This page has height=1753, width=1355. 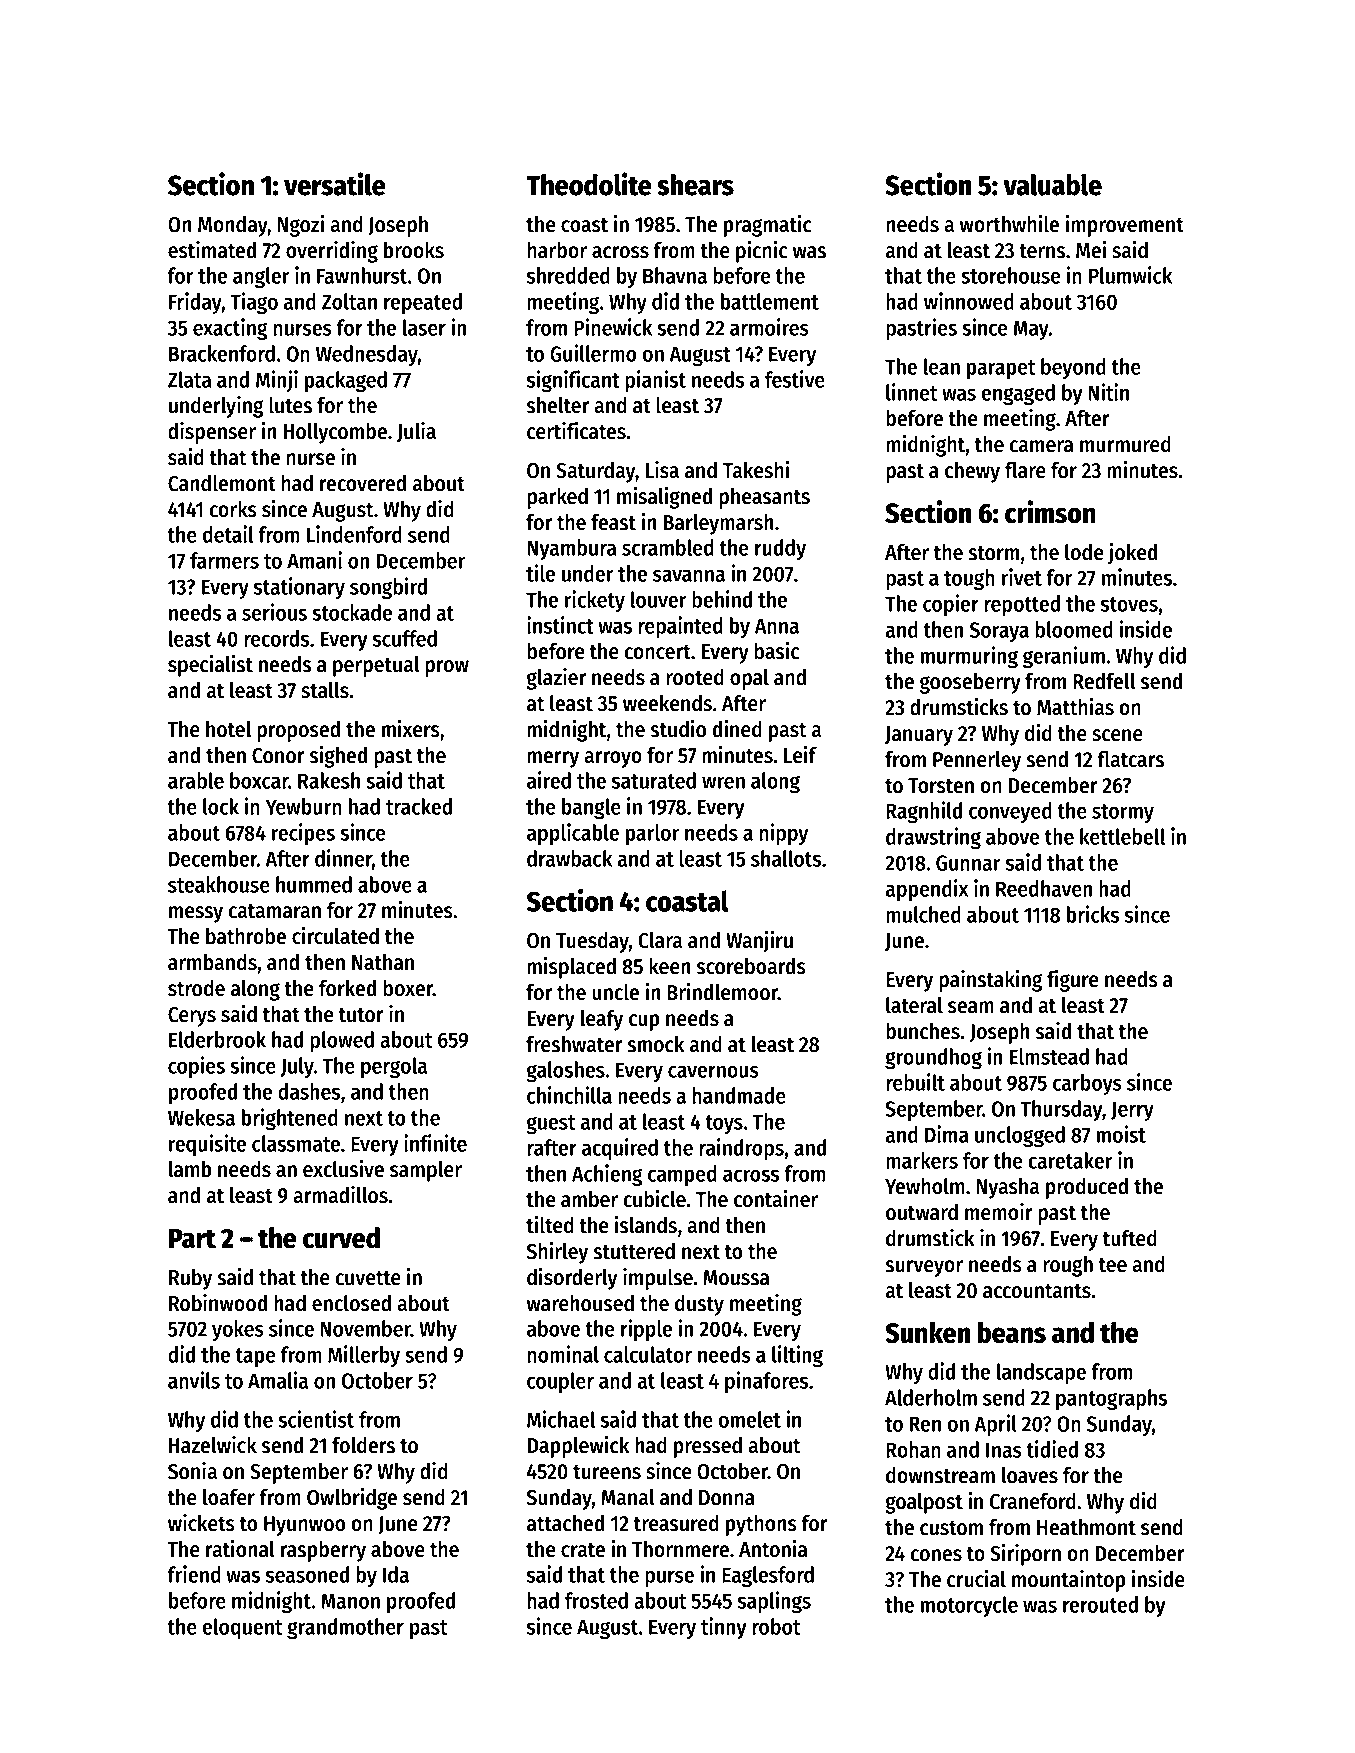 What do you see at coordinates (1130, 759) in the page?
I see `flatcars` at bounding box center [1130, 759].
